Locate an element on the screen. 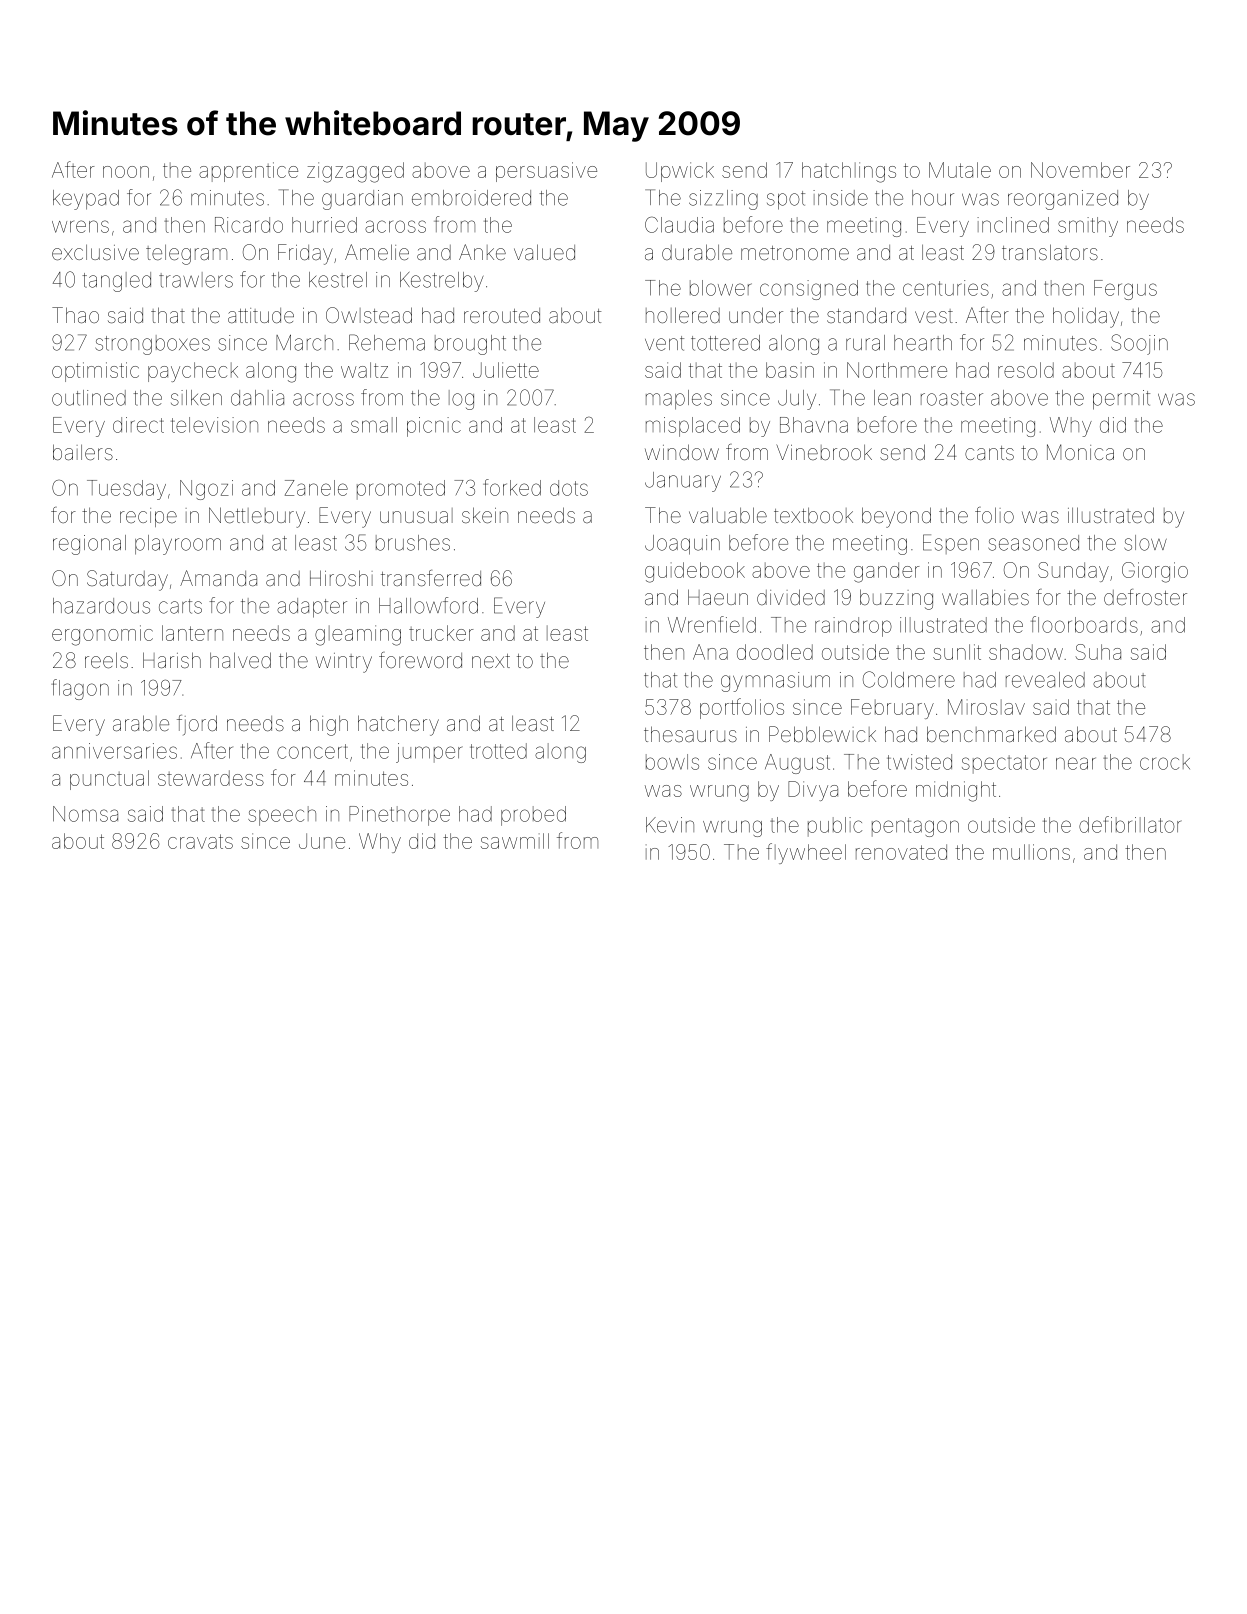 Image resolution: width=1247 pixels, height=1614 pixels. sawmill is located at coordinates (515, 841).
